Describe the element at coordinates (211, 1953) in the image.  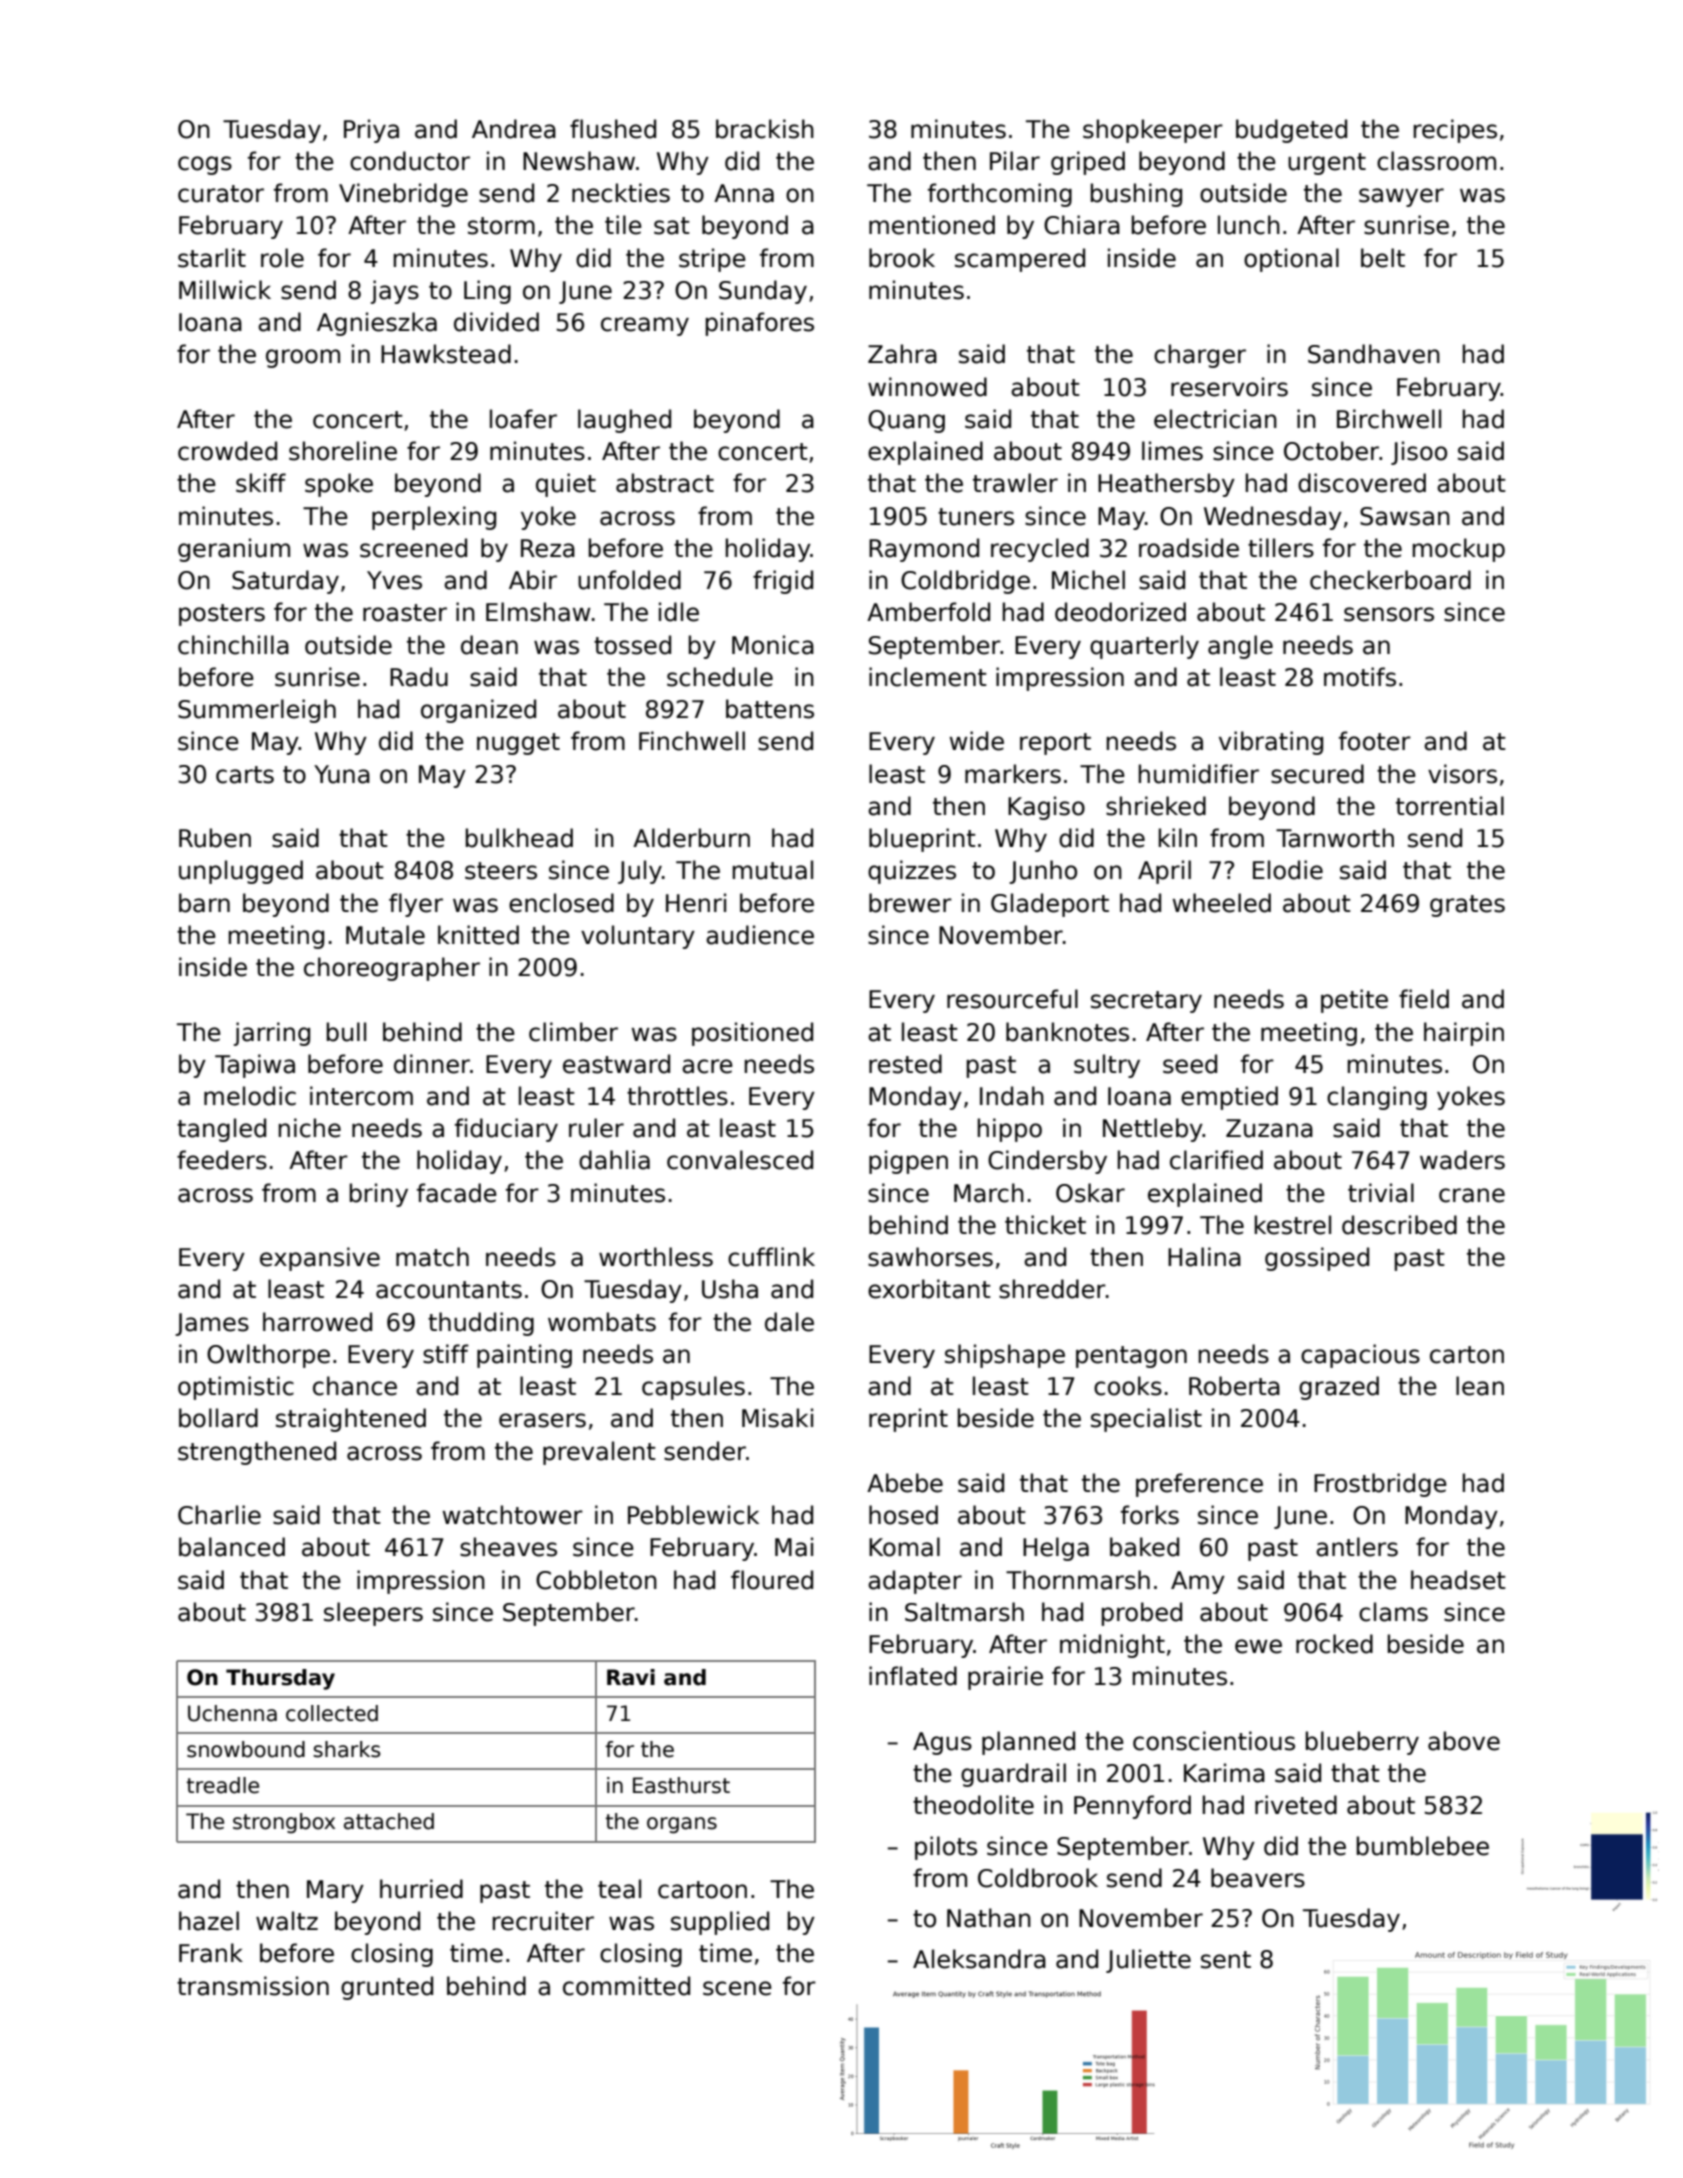
I see `Frank` at that location.
